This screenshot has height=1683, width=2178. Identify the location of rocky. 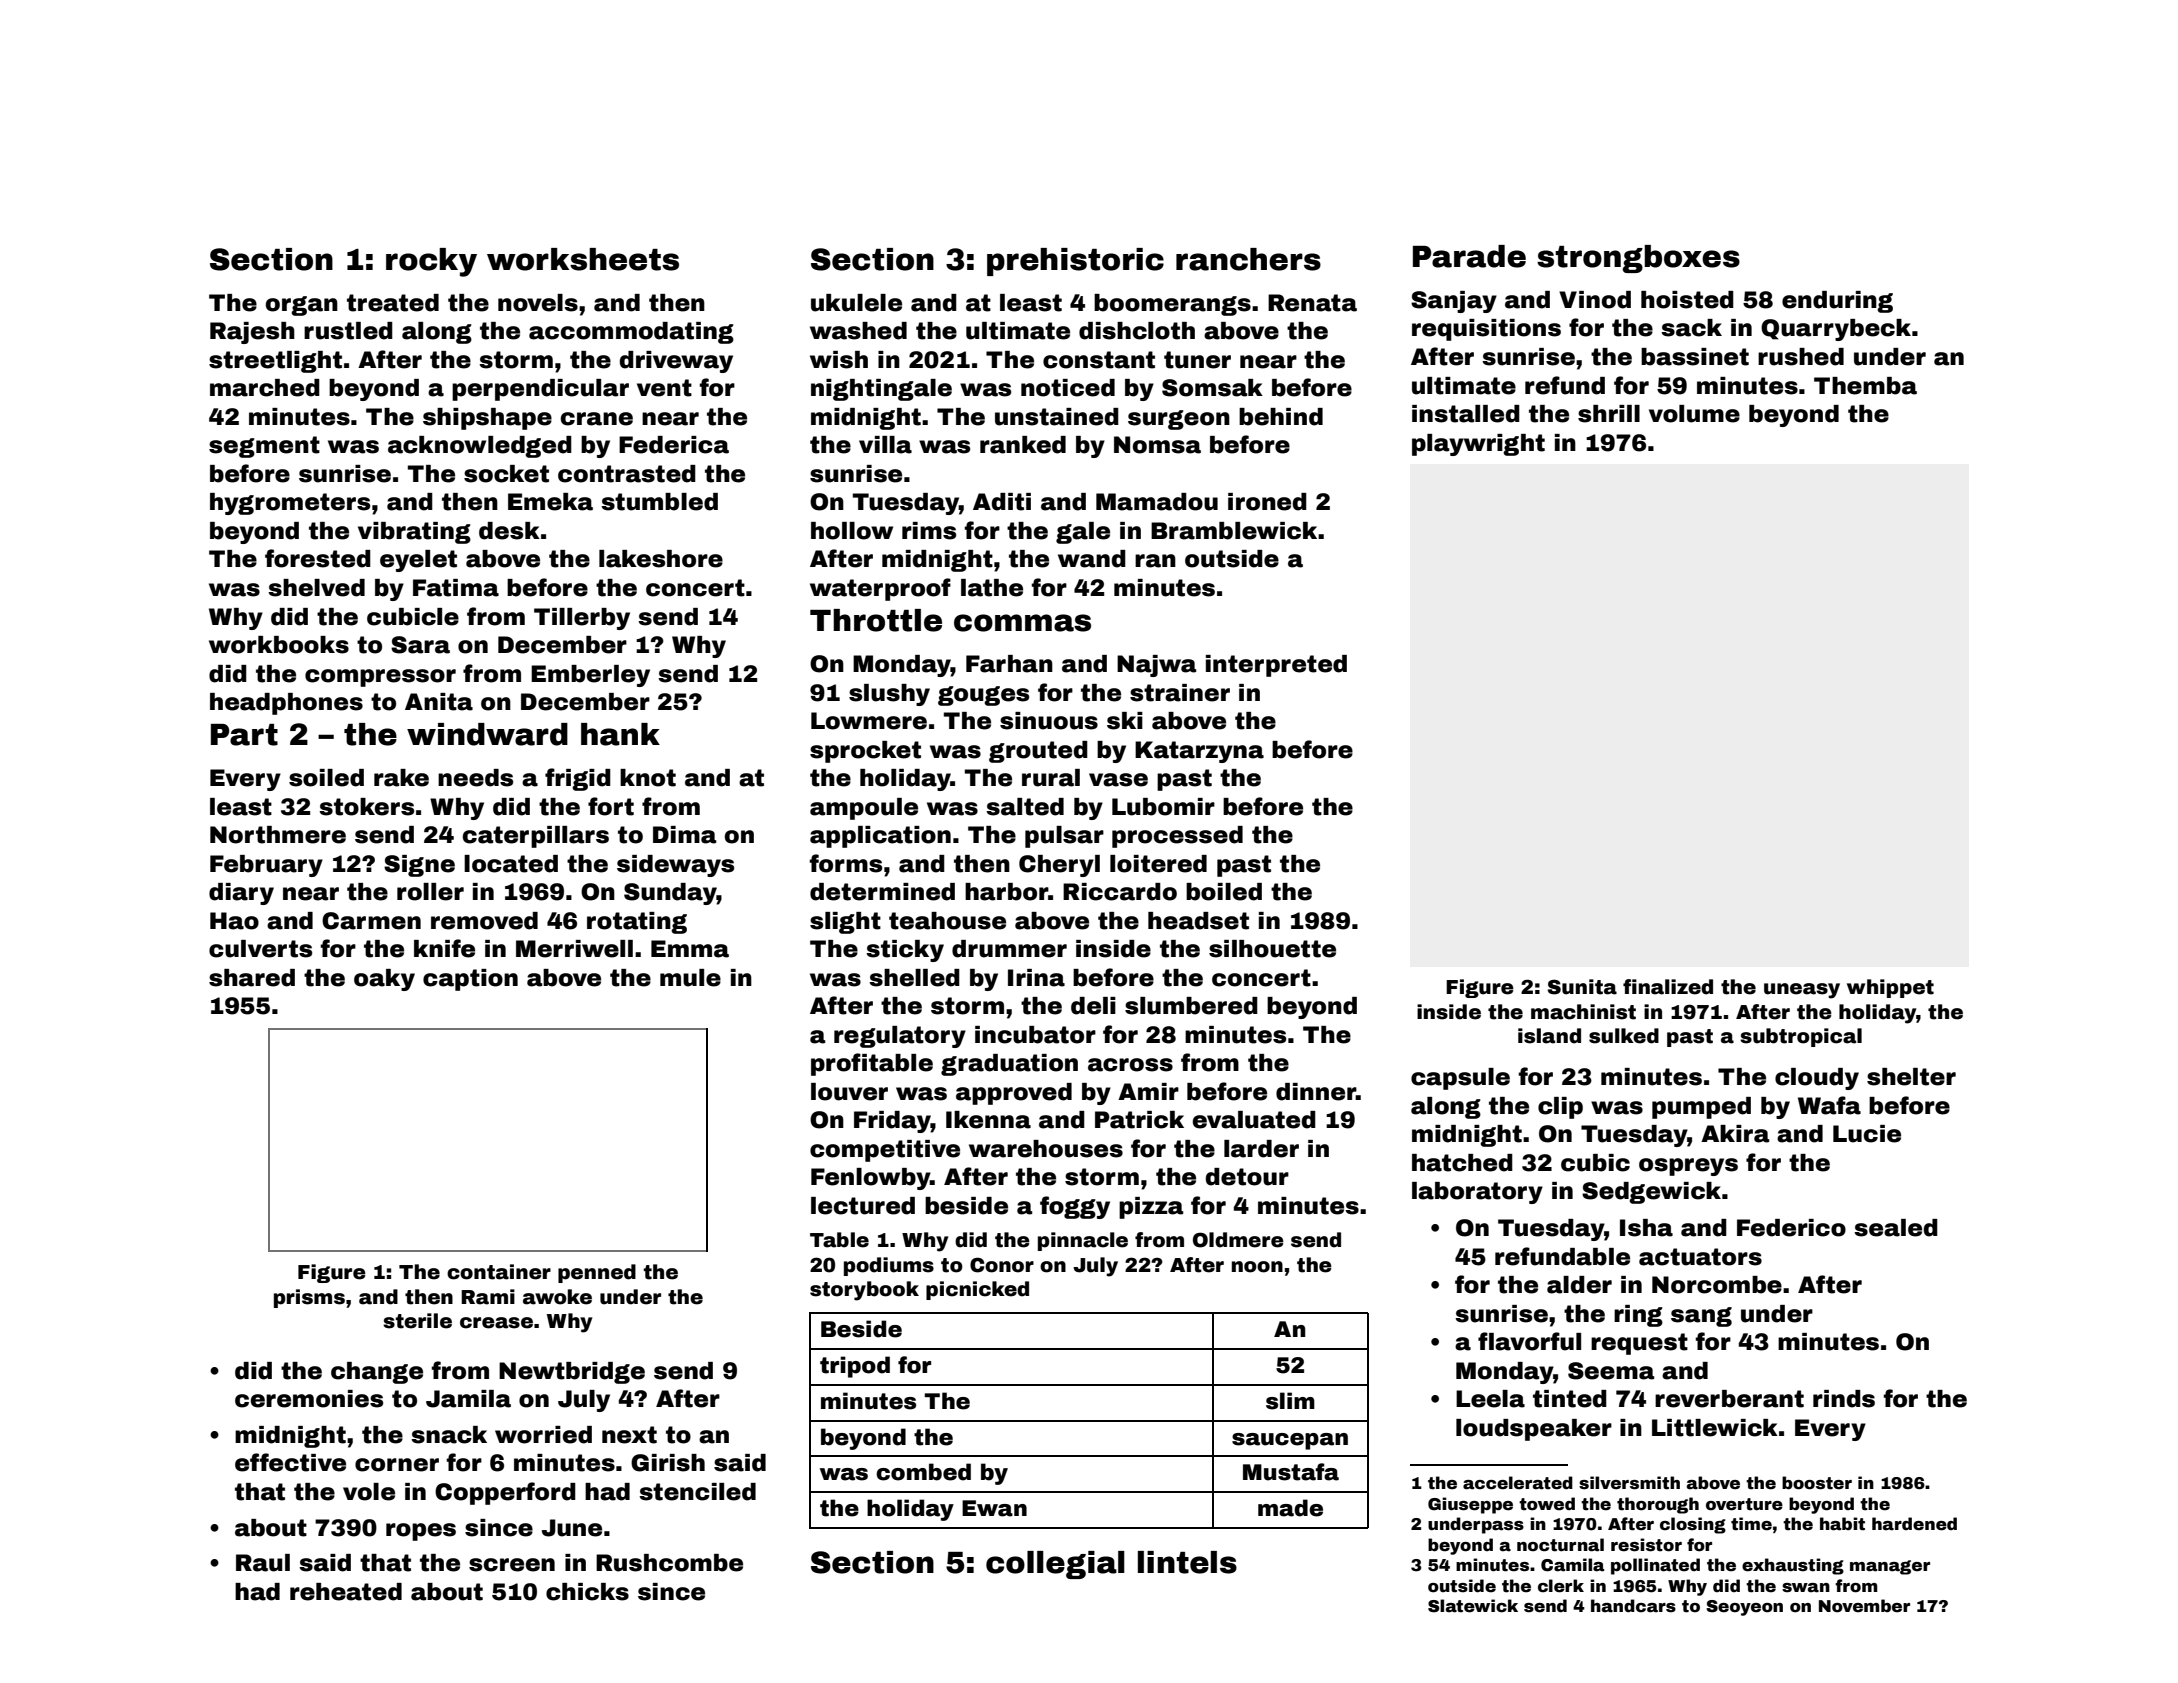
(431, 262).
